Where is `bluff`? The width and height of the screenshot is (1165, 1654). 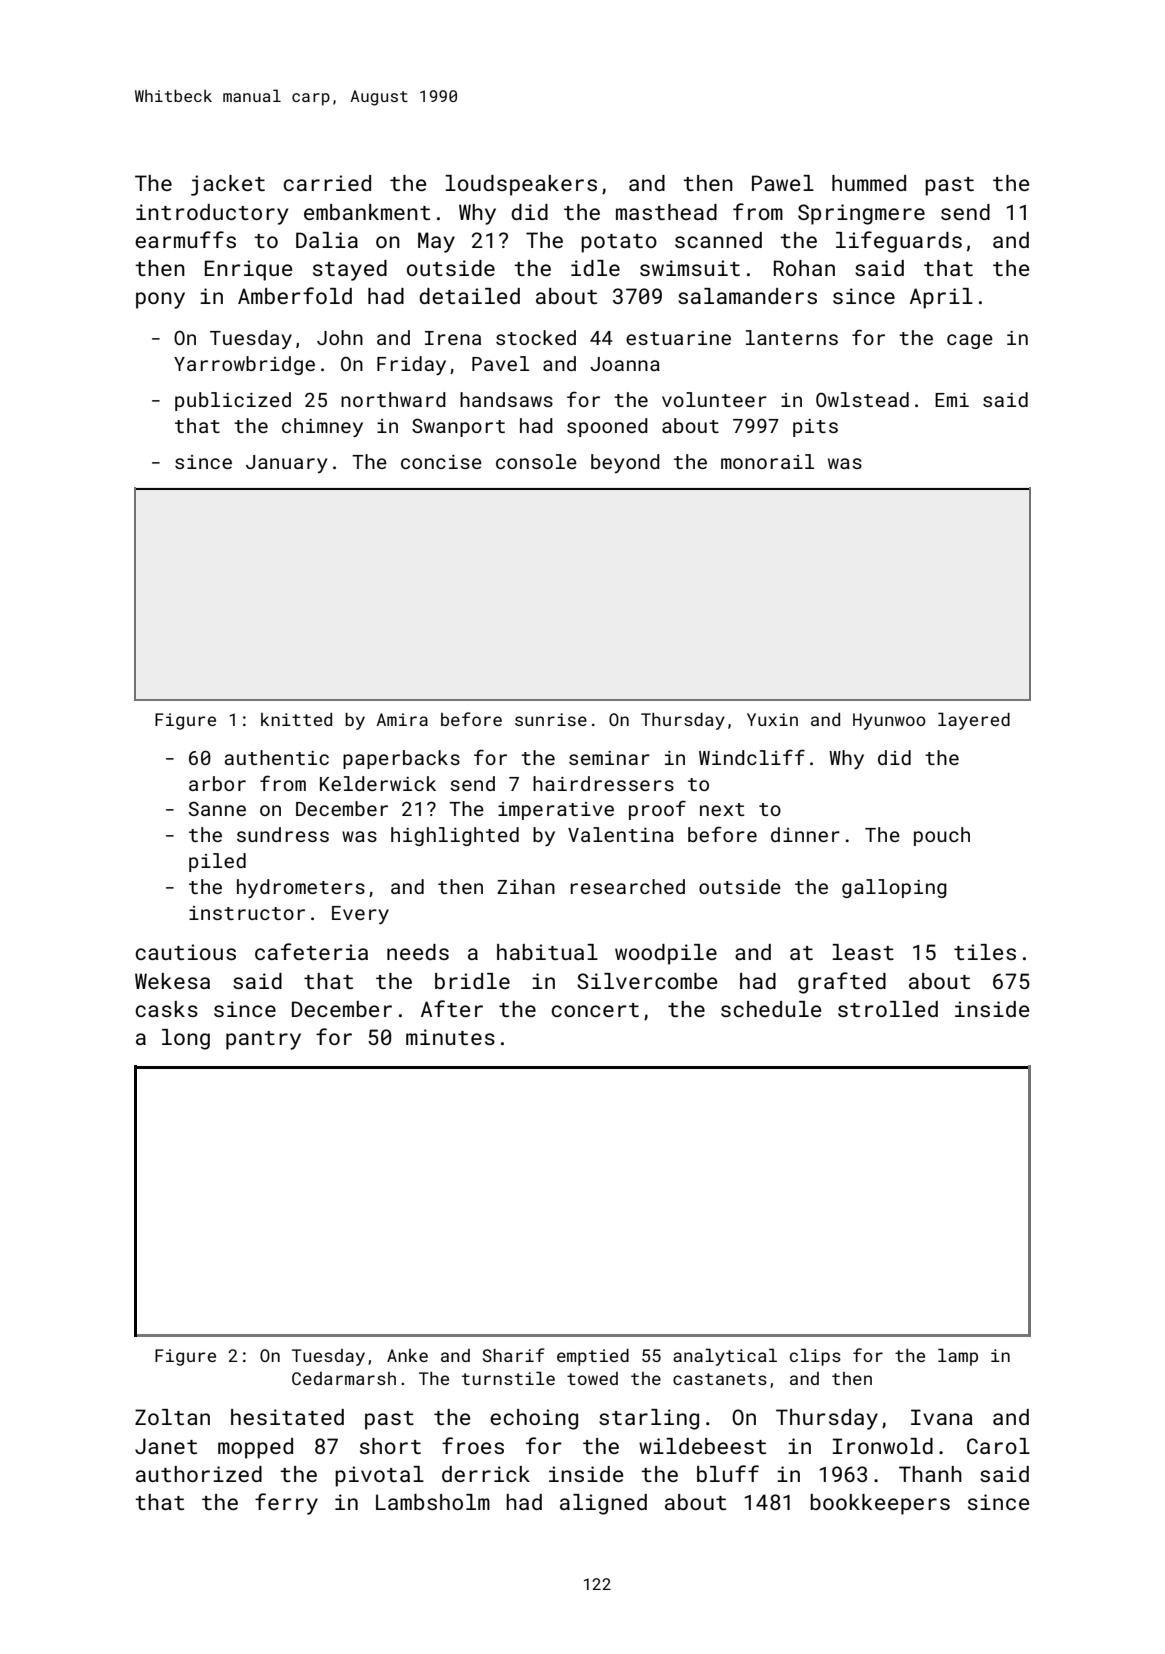
bluff is located at coordinates (728, 1473).
